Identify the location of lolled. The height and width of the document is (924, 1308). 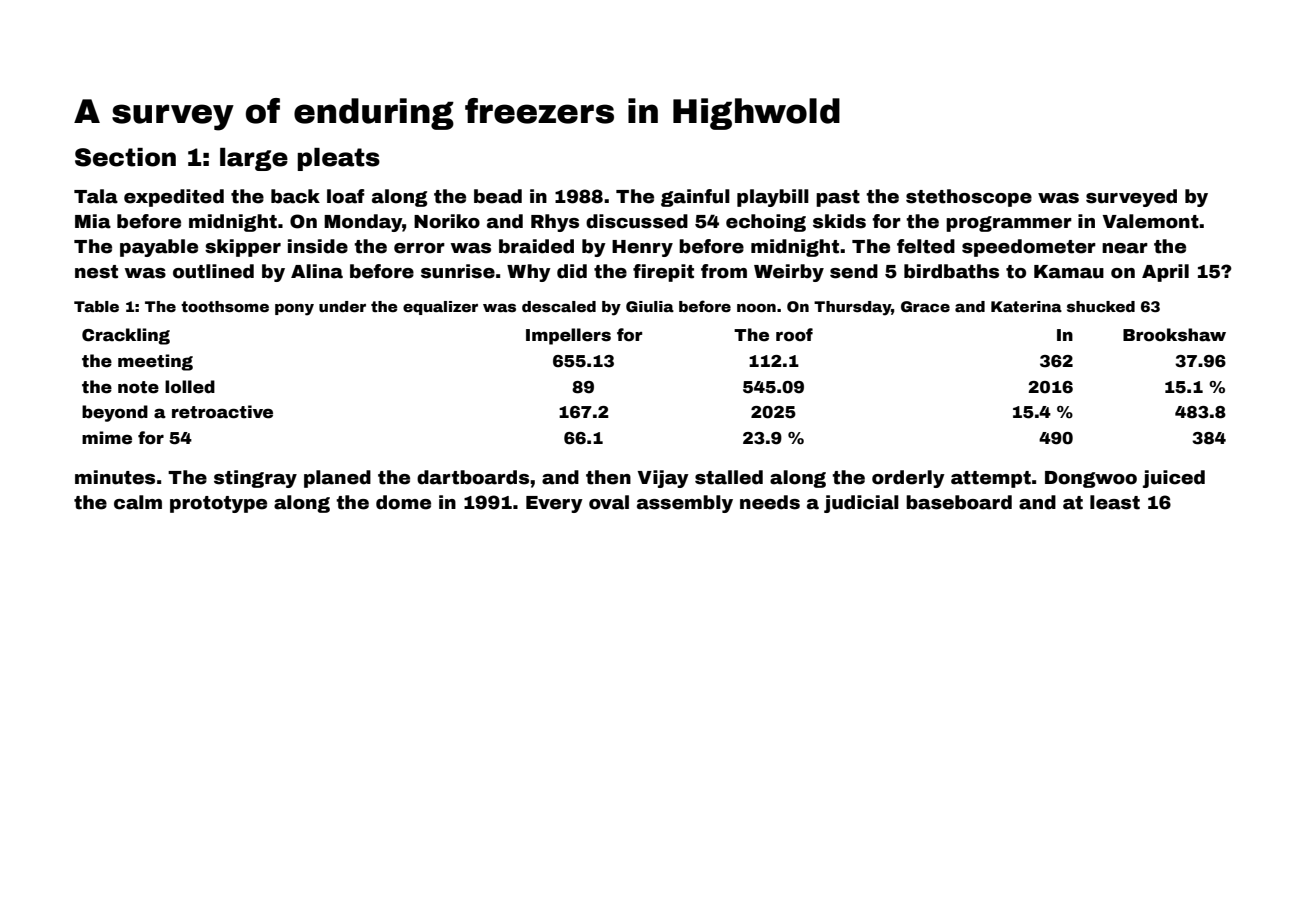
(190, 387).
